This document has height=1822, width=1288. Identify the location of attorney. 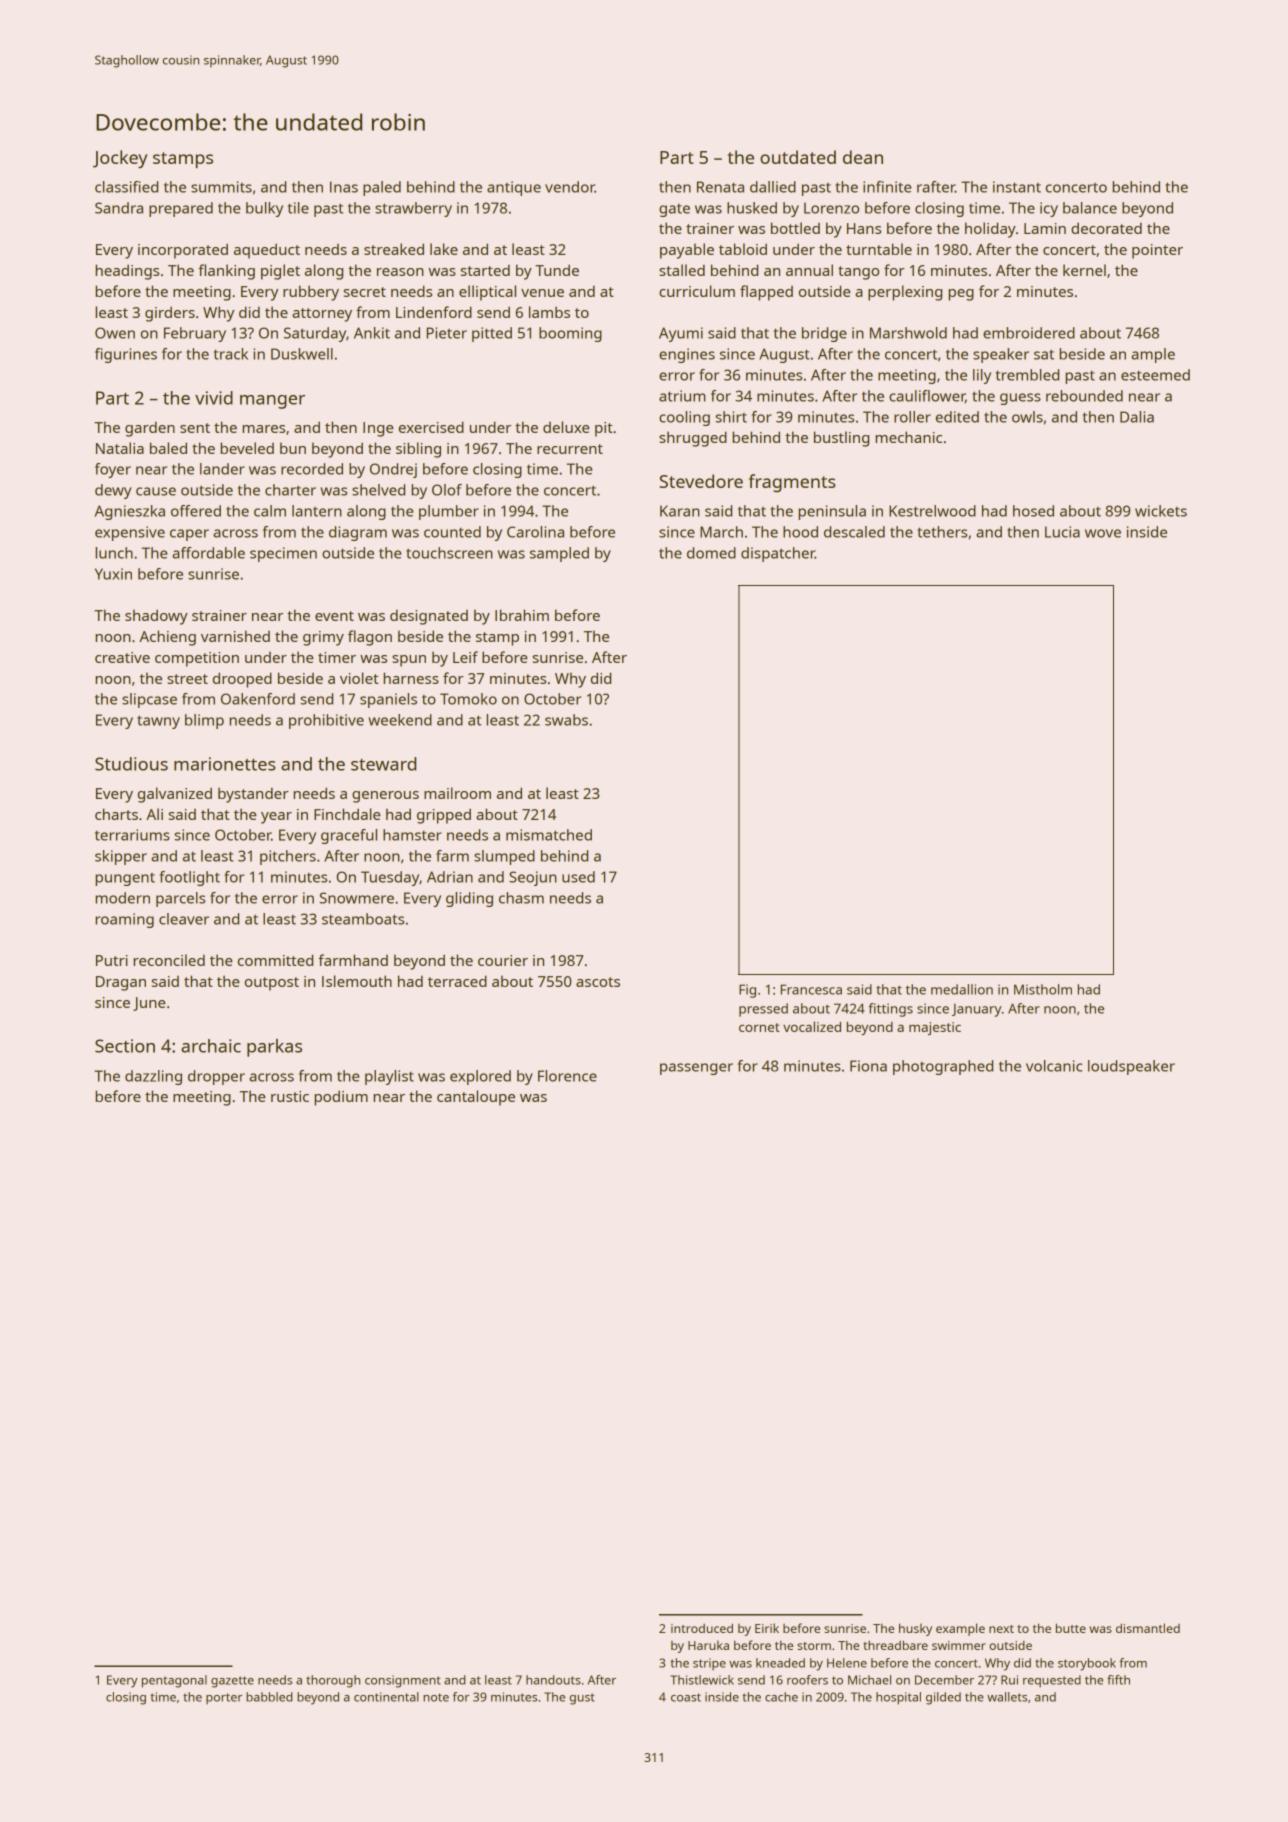
(322, 315).
